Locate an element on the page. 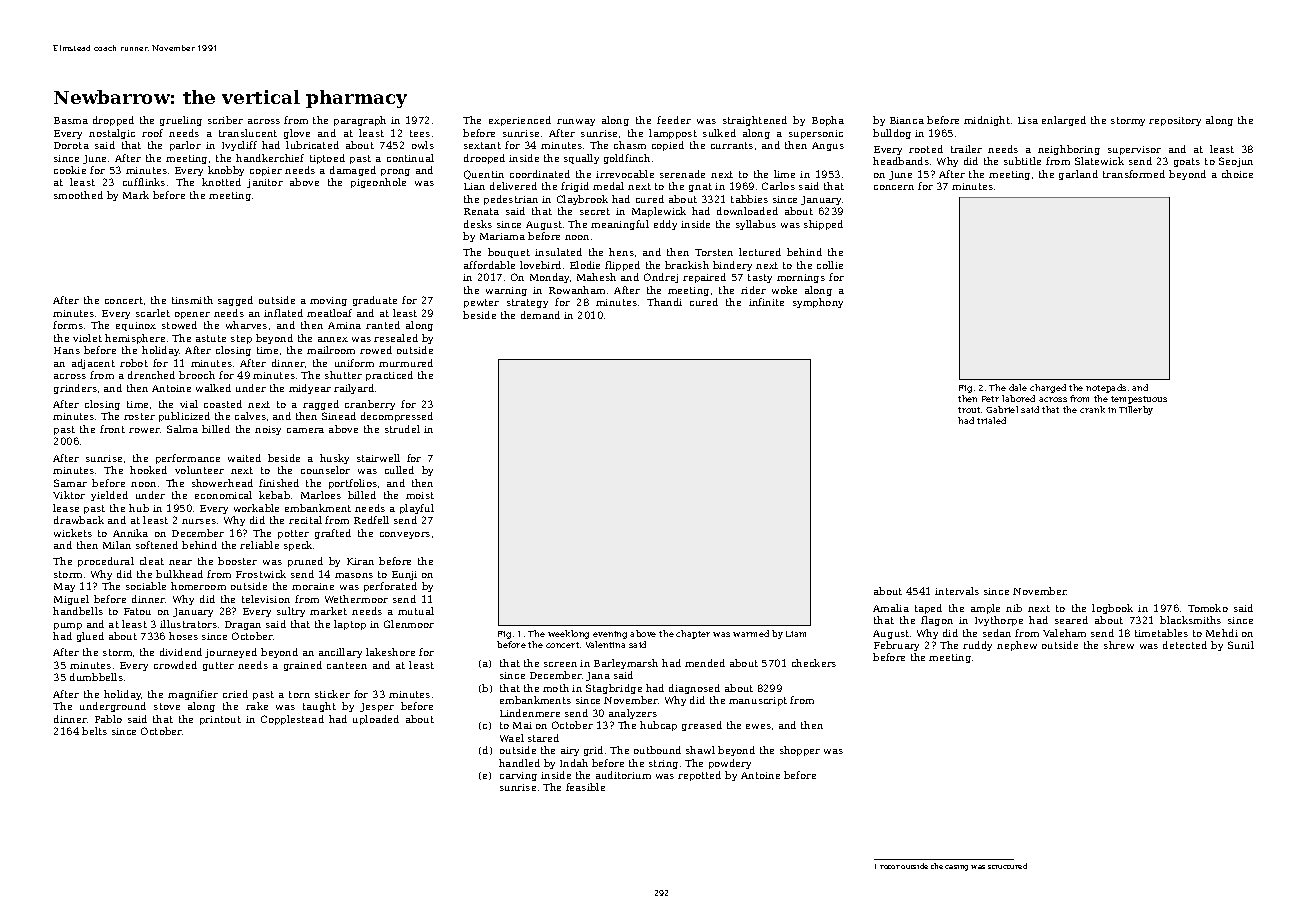 The image size is (1308, 924). demand is located at coordinates (540, 315).
